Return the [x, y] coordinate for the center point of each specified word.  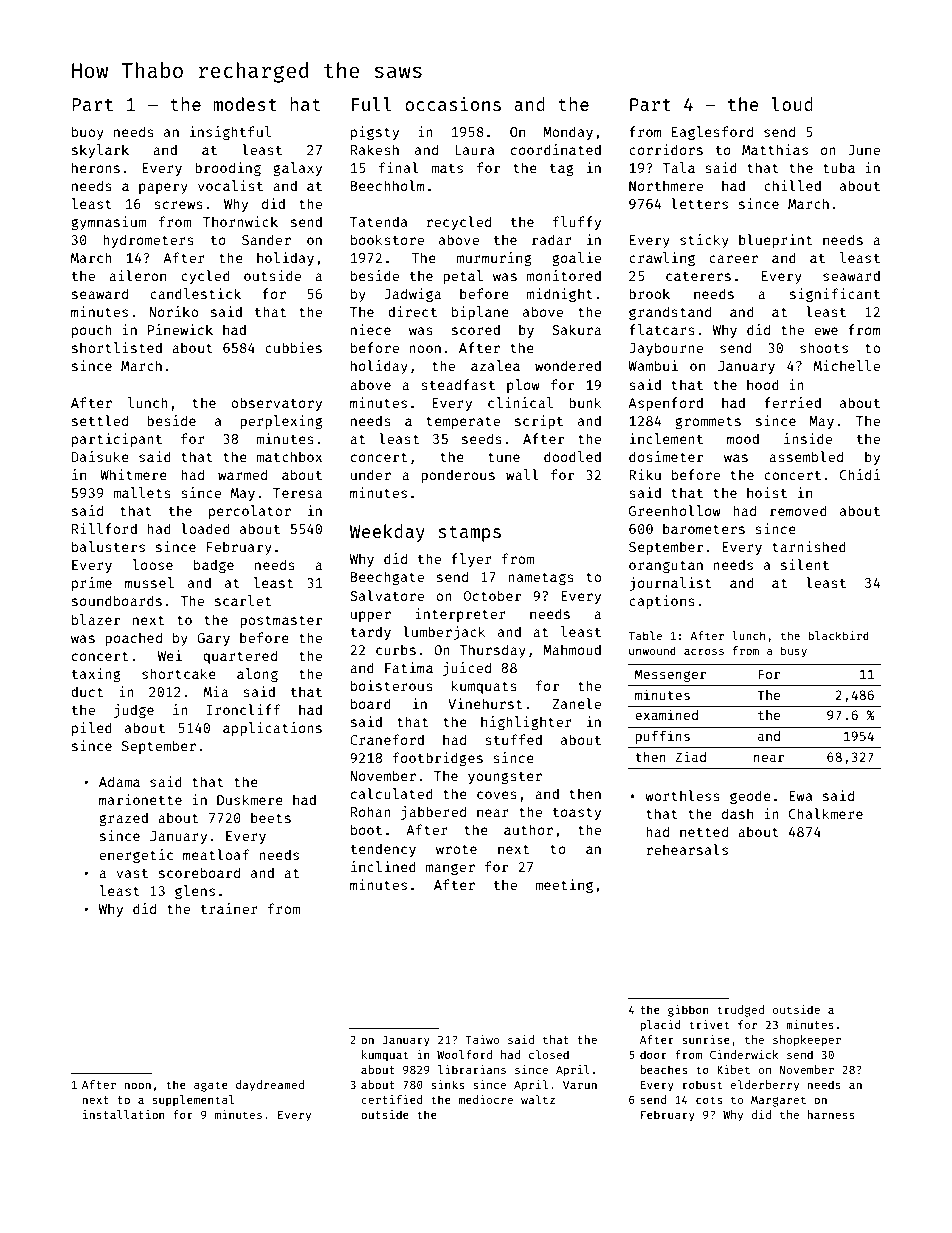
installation [124, 1114]
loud [792, 104]
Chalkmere [826, 813]
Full [372, 104]
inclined [383, 866]
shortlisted [117, 347]
